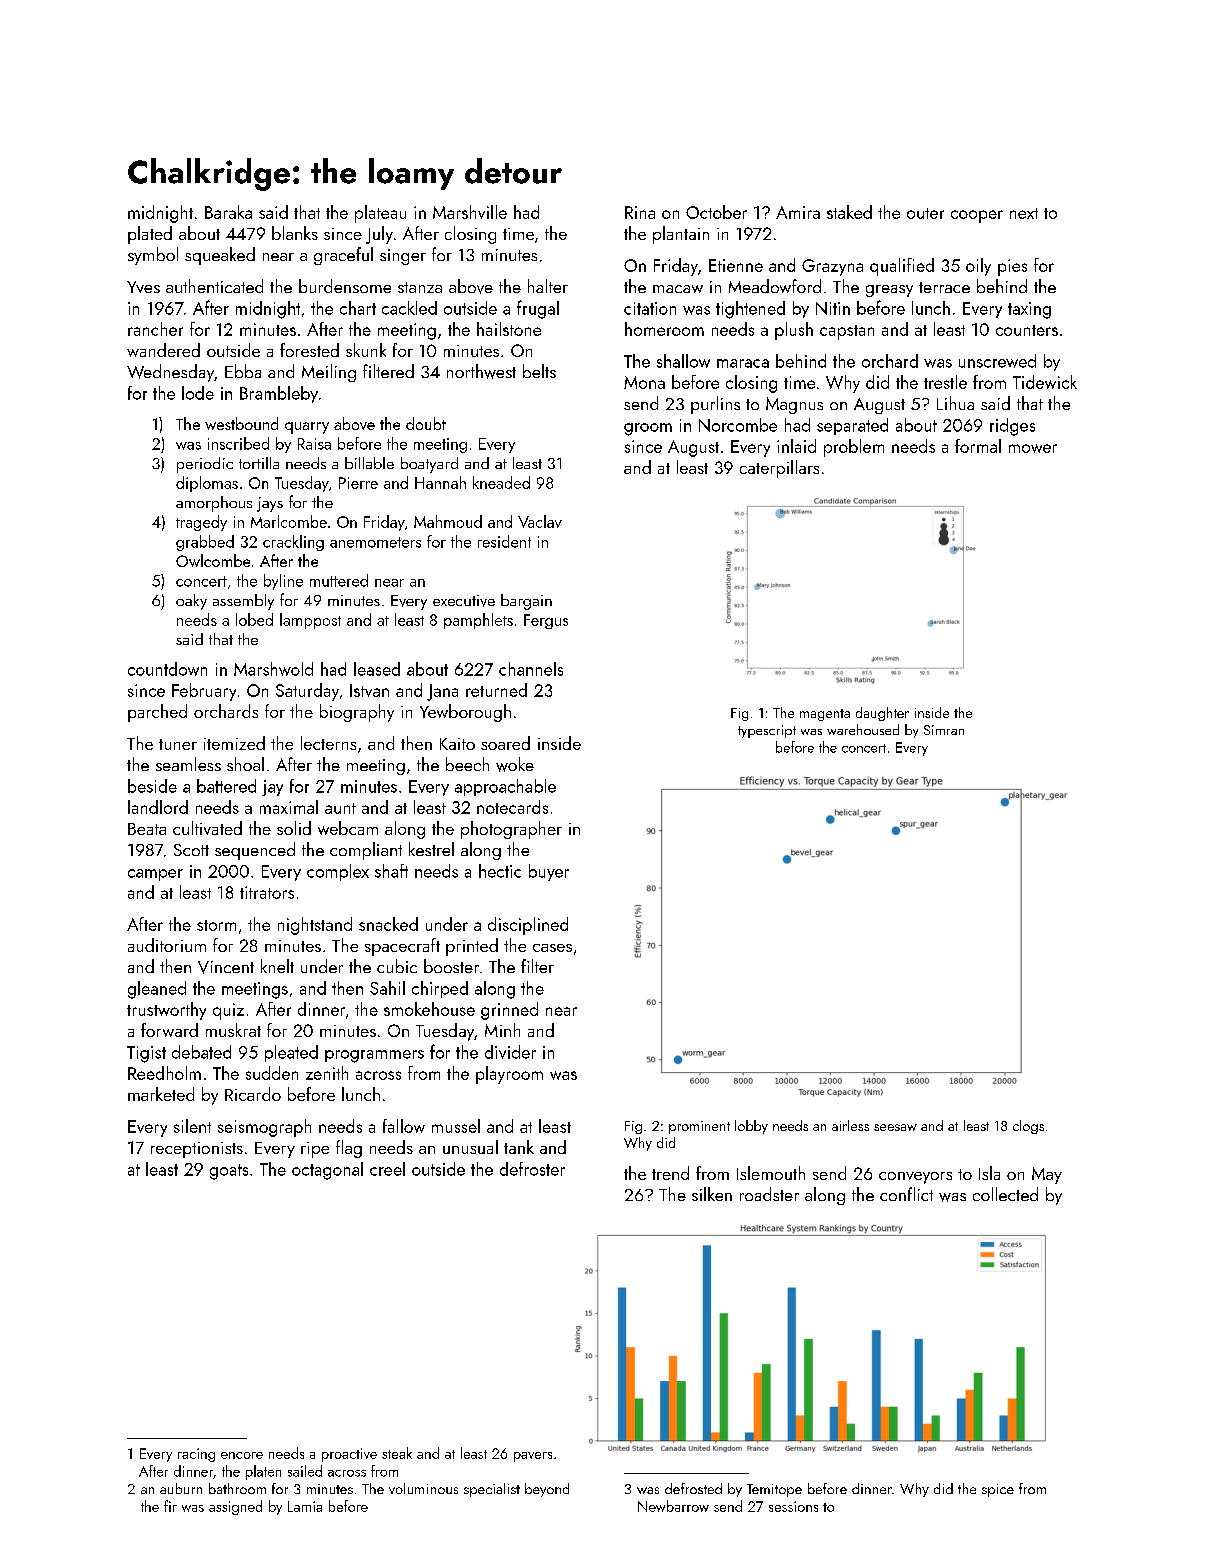  I want to click on seesaw, so click(895, 1127).
